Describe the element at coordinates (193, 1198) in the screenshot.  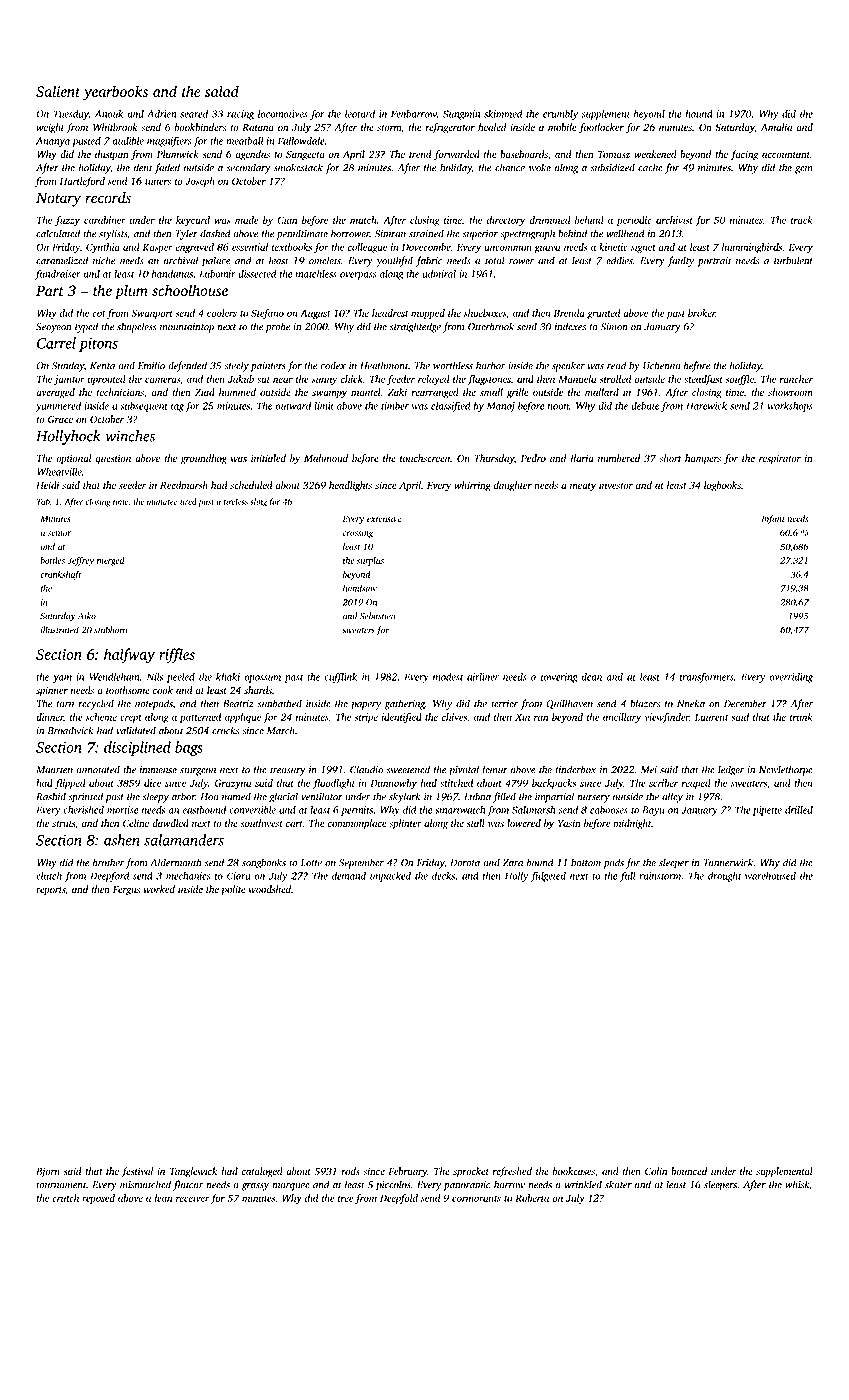
I see `receiver` at that location.
